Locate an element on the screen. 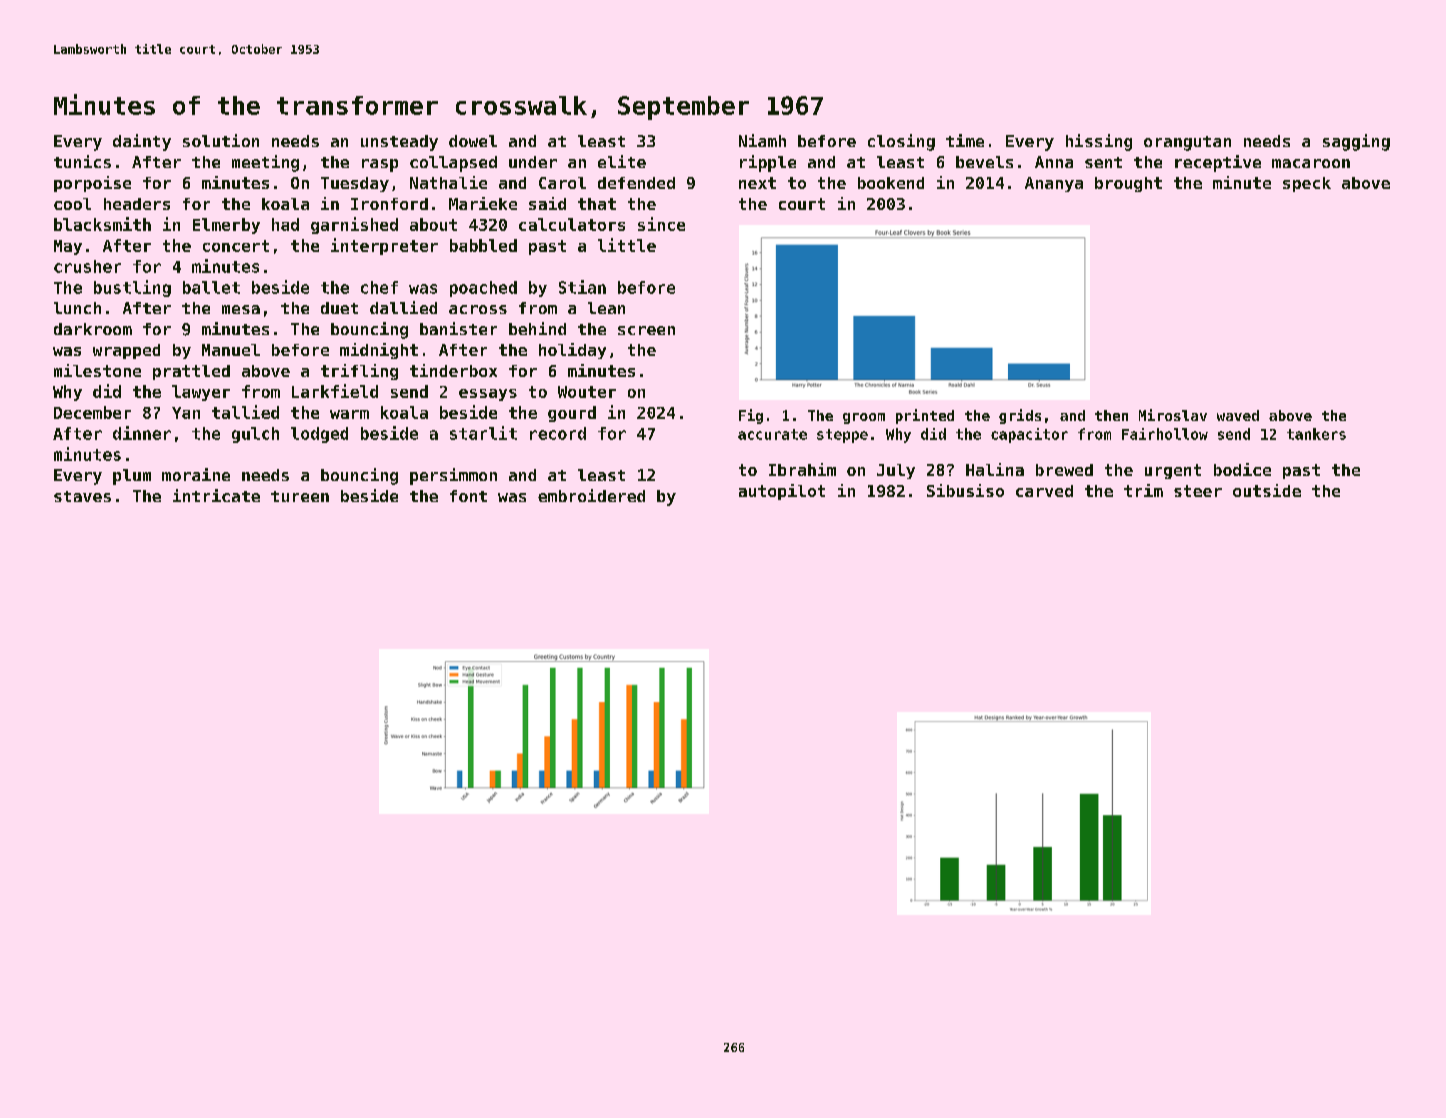  Yan is located at coordinates (186, 413).
